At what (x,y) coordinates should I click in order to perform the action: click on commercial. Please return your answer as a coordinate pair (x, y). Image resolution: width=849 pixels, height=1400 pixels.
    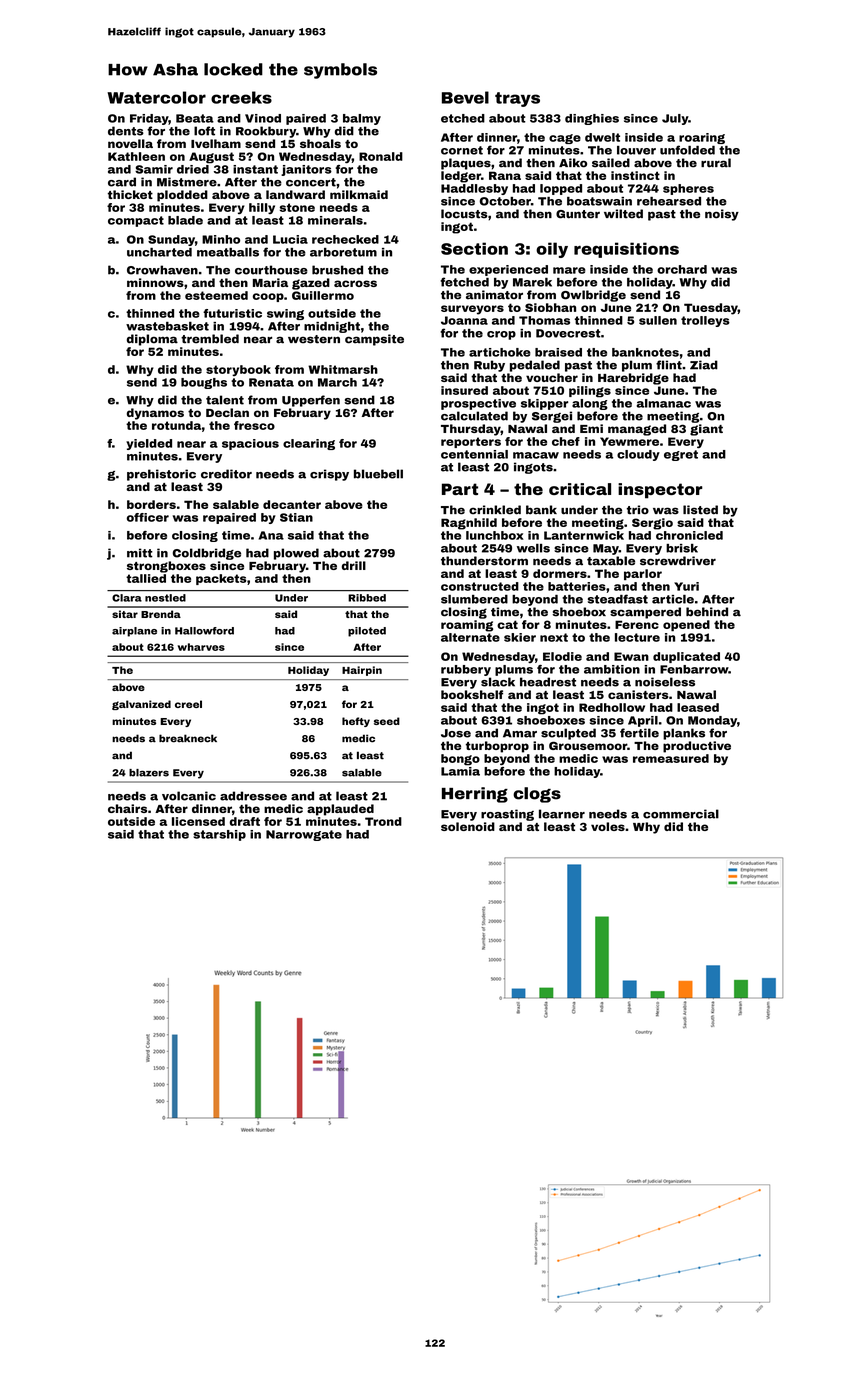
    Looking at the image, I should click on (681, 814).
